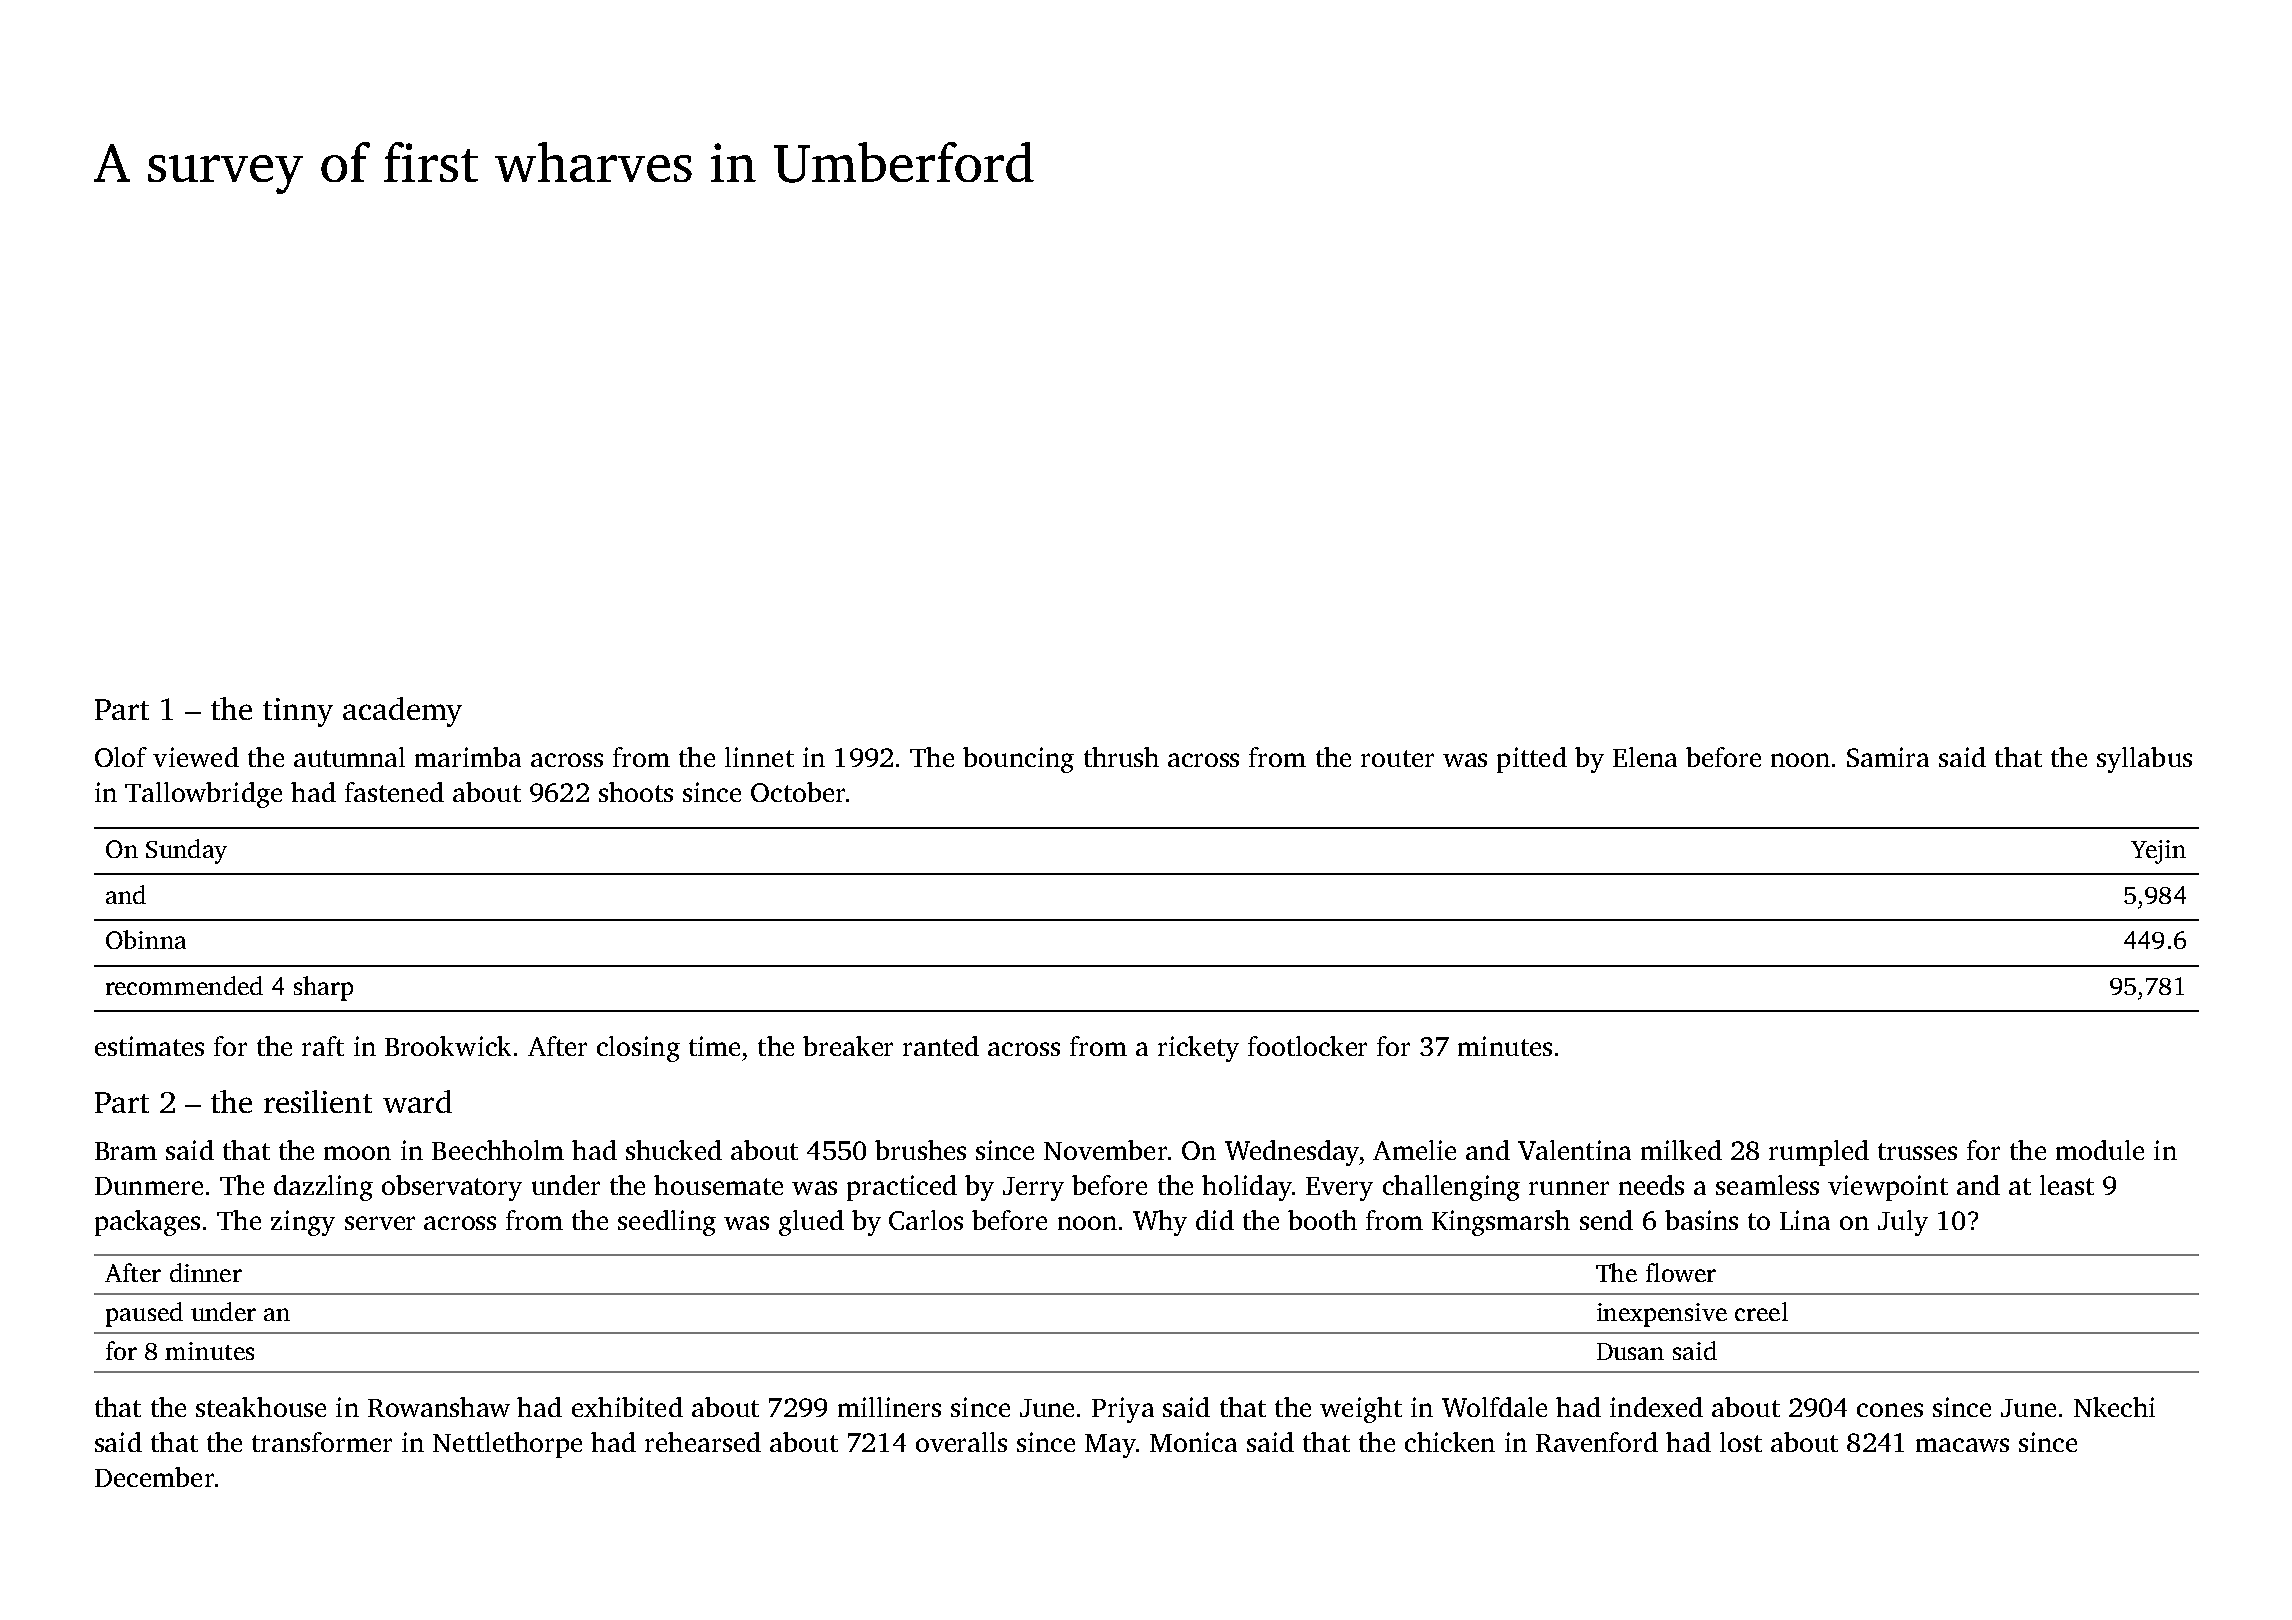 The width and height of the screenshot is (2292, 1620). I want to click on December, so click(154, 1477).
